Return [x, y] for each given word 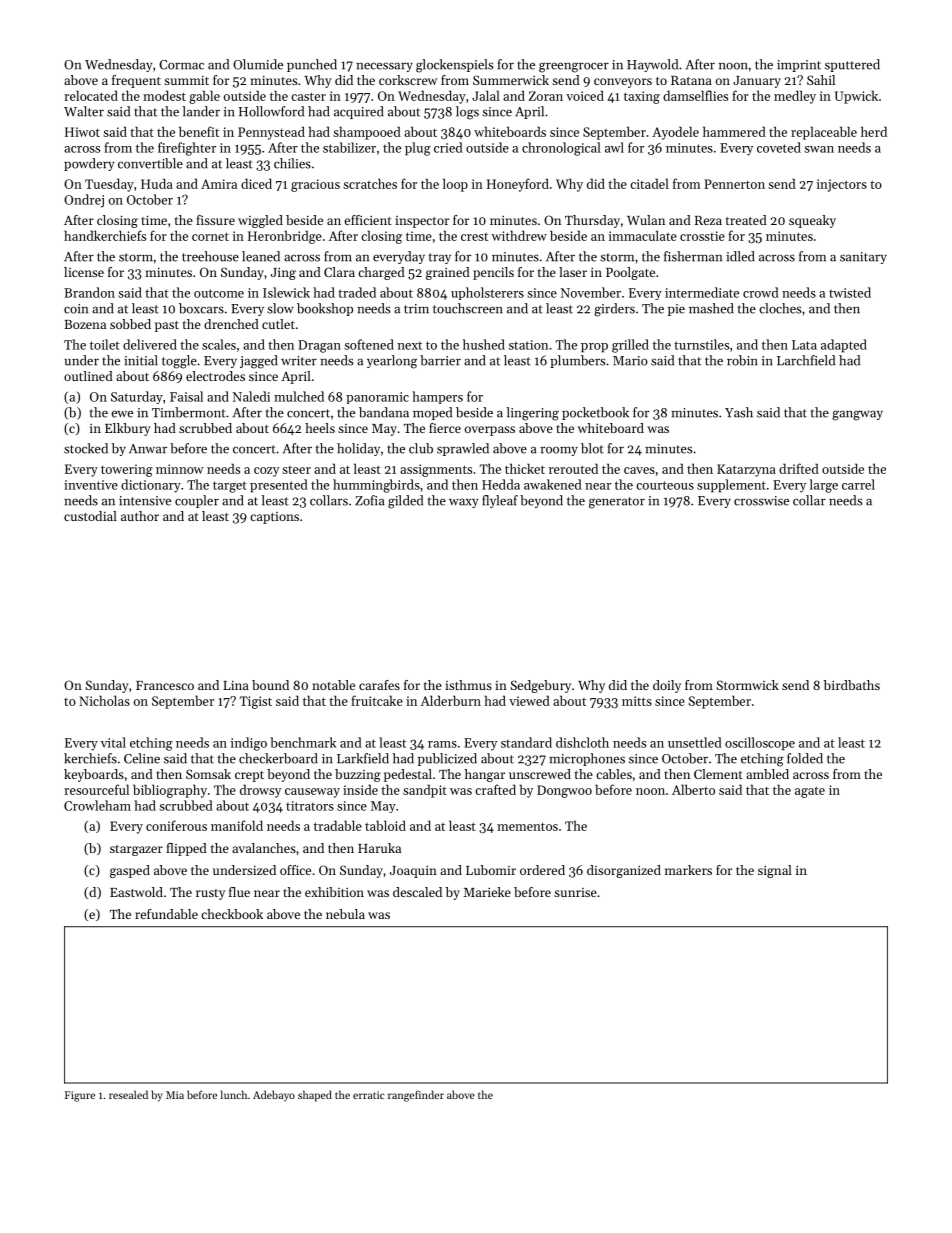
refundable [166, 914]
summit [186, 80]
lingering [532, 414]
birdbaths [852, 685]
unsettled [695, 742]
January [757, 82]
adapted [844, 346]
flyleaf [500, 501]
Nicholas [104, 700]
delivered [150, 344]
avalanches [264, 848]
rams [442, 744]
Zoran [546, 96]
